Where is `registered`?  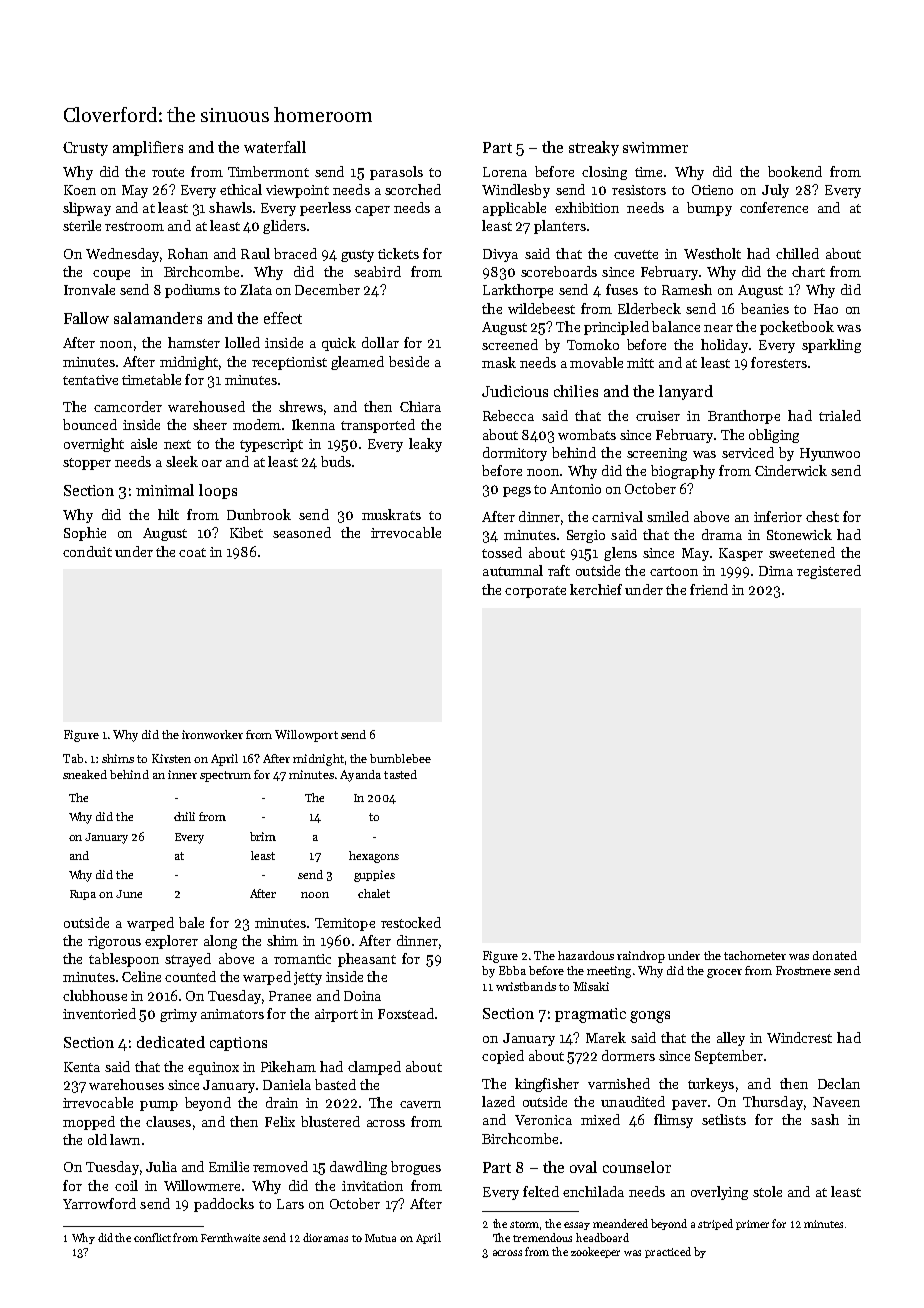
registered is located at coordinates (829, 572).
